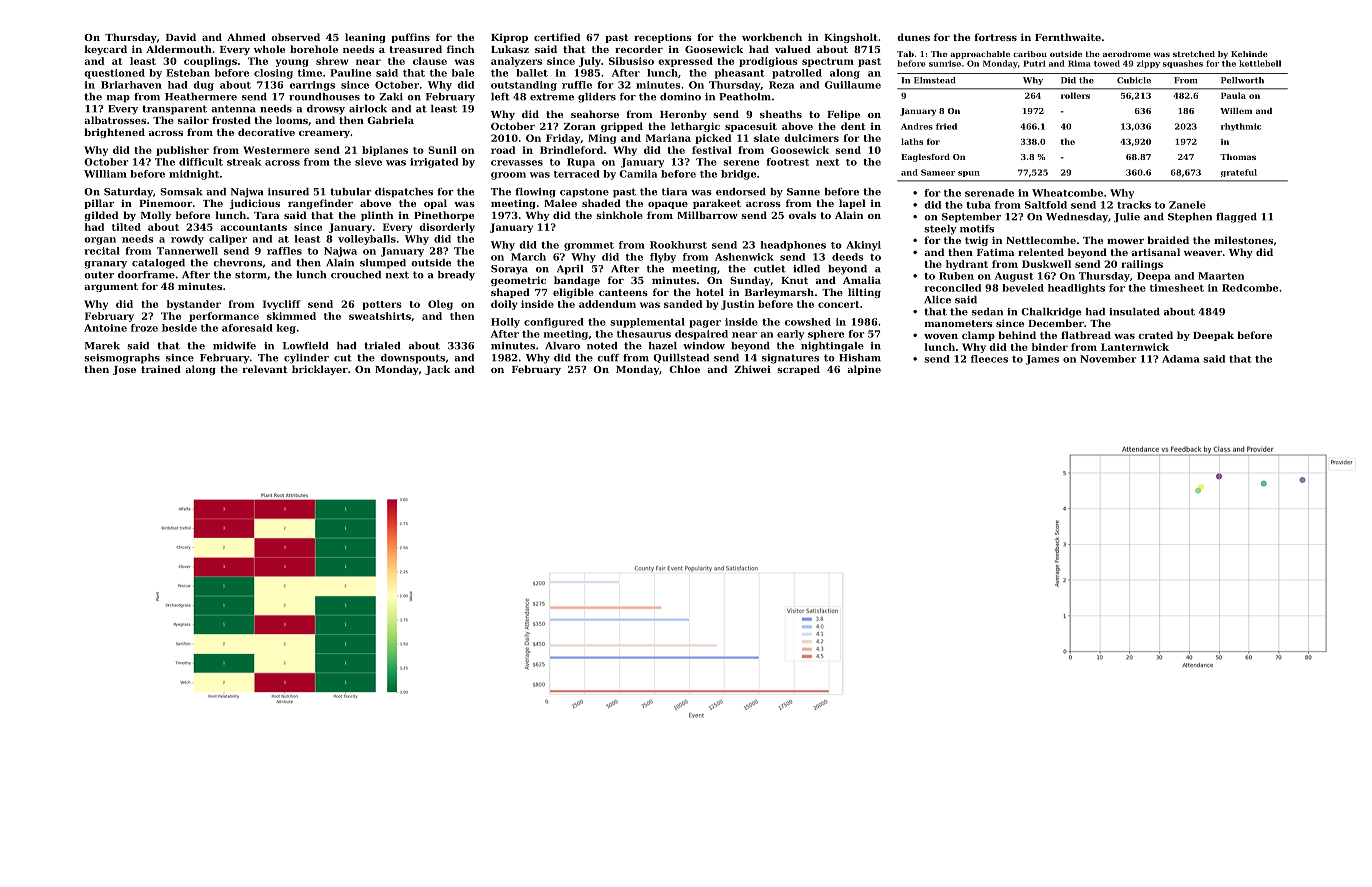 The image size is (1372, 887). What do you see at coordinates (234, 346) in the page?
I see `midwife` at bounding box center [234, 346].
